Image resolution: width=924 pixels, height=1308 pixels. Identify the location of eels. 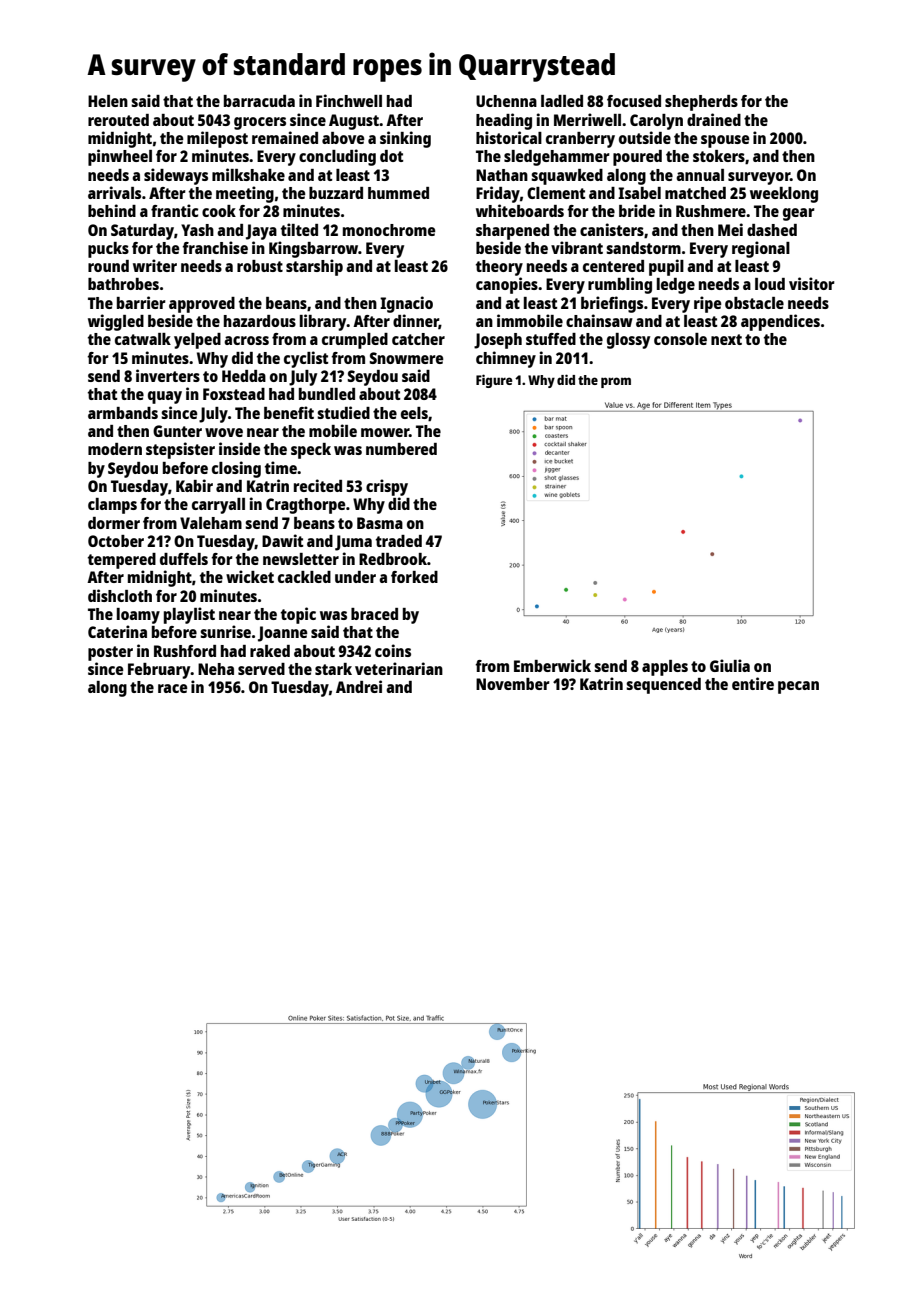
(414, 413).
